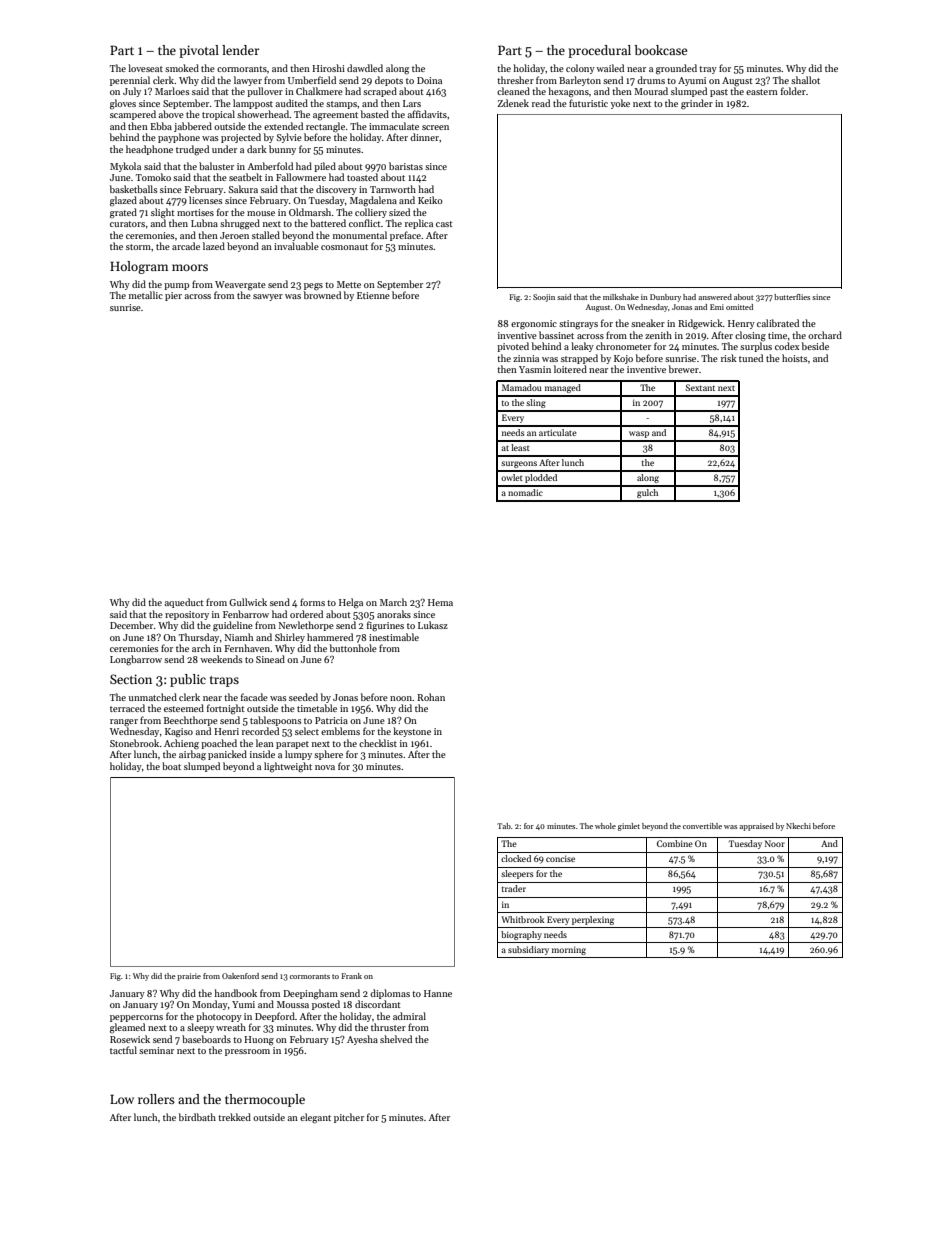 This screenshot has height=1233, width=952. I want to click on Sinead, so click(270, 659).
